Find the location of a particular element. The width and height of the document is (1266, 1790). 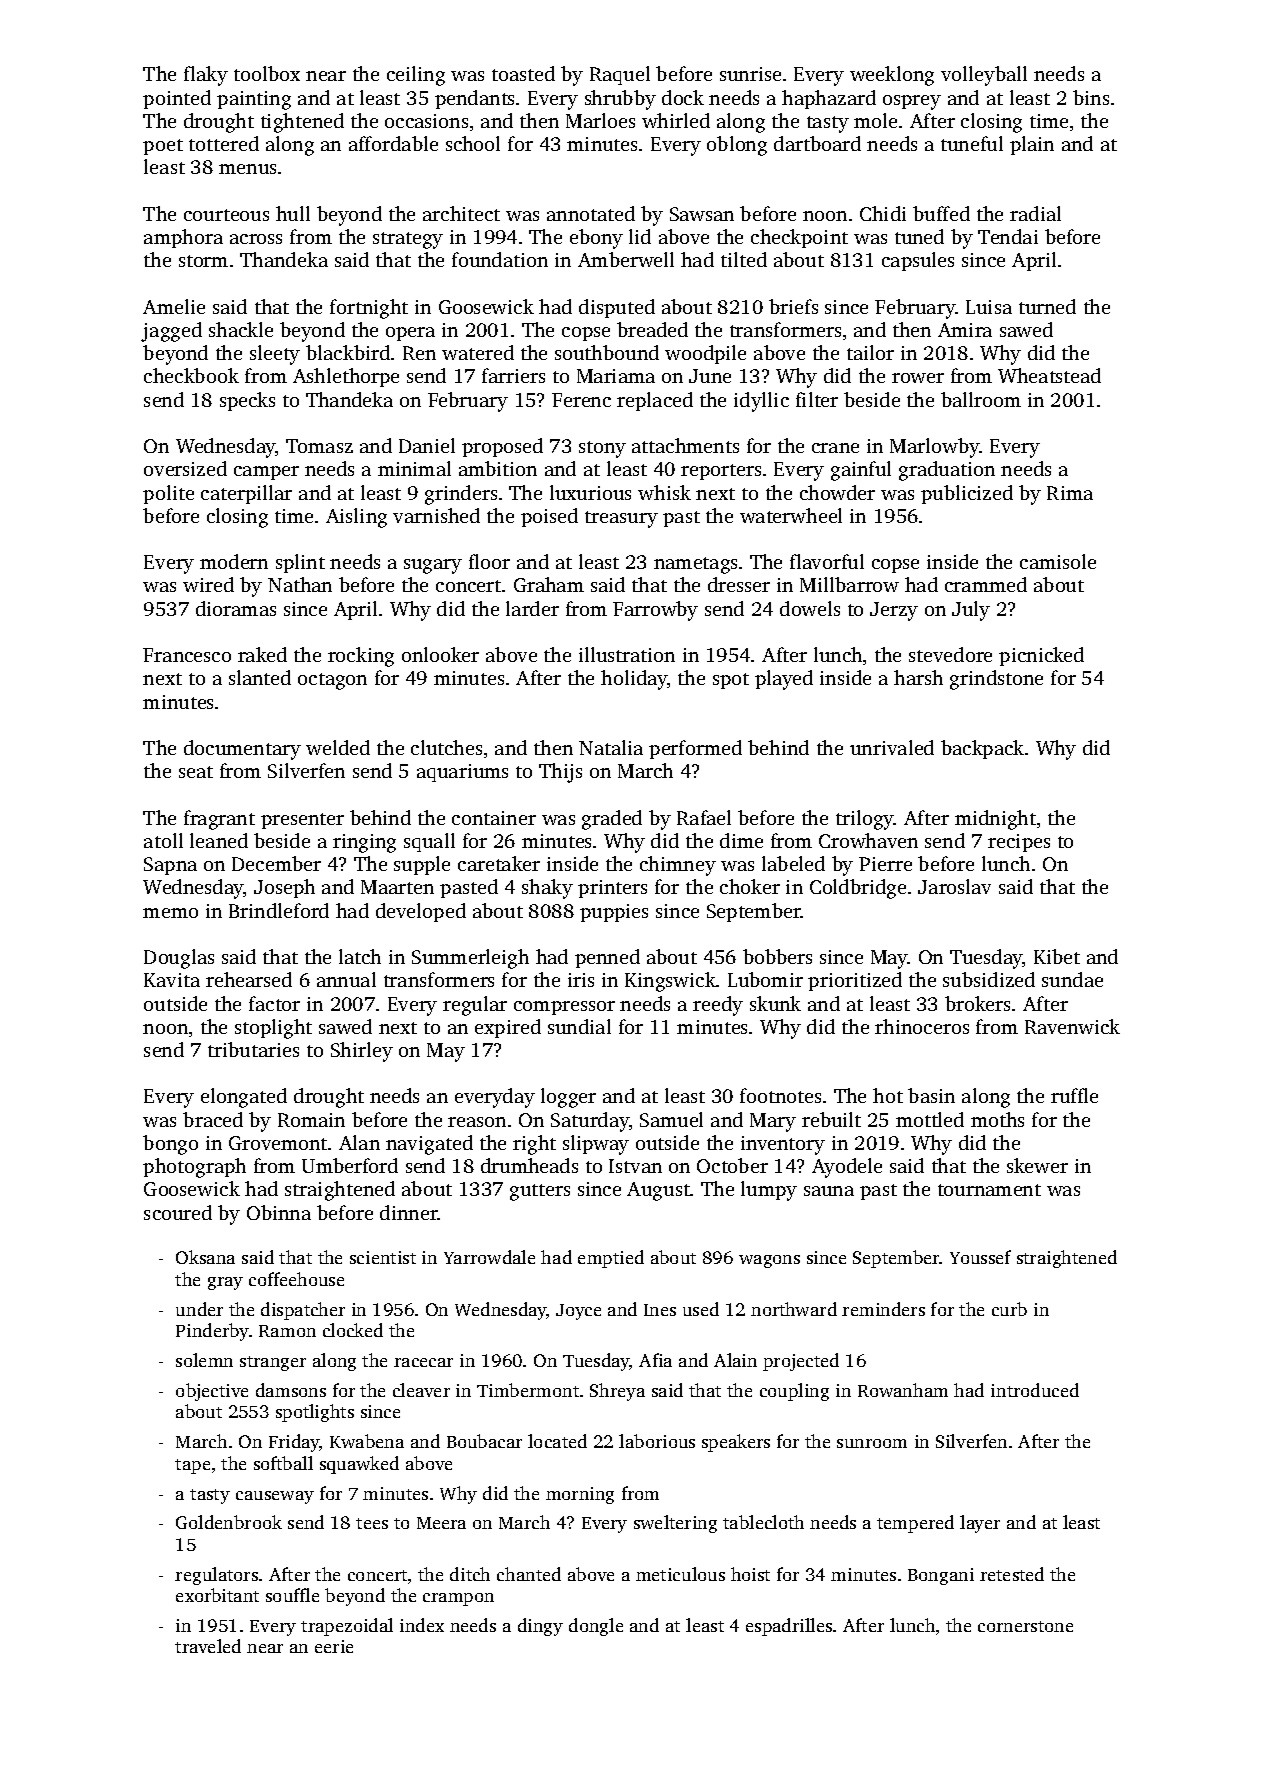

souffle is located at coordinates (292, 1595).
